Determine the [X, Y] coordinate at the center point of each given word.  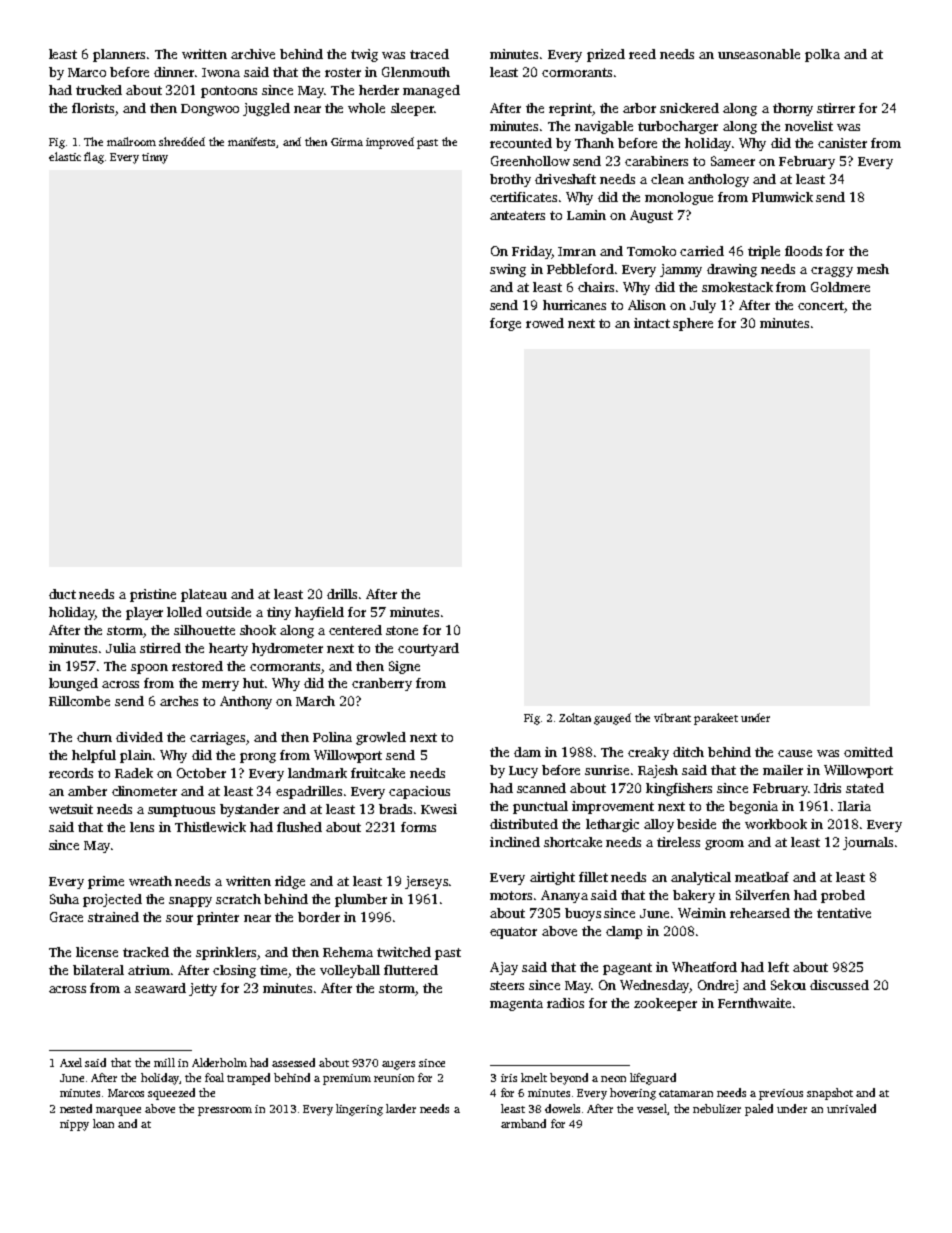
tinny [155, 158]
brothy [510, 180]
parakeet [716, 719]
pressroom [225, 1111]
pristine [153, 595]
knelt [534, 1077]
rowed [545, 323]
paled [759, 1110]
